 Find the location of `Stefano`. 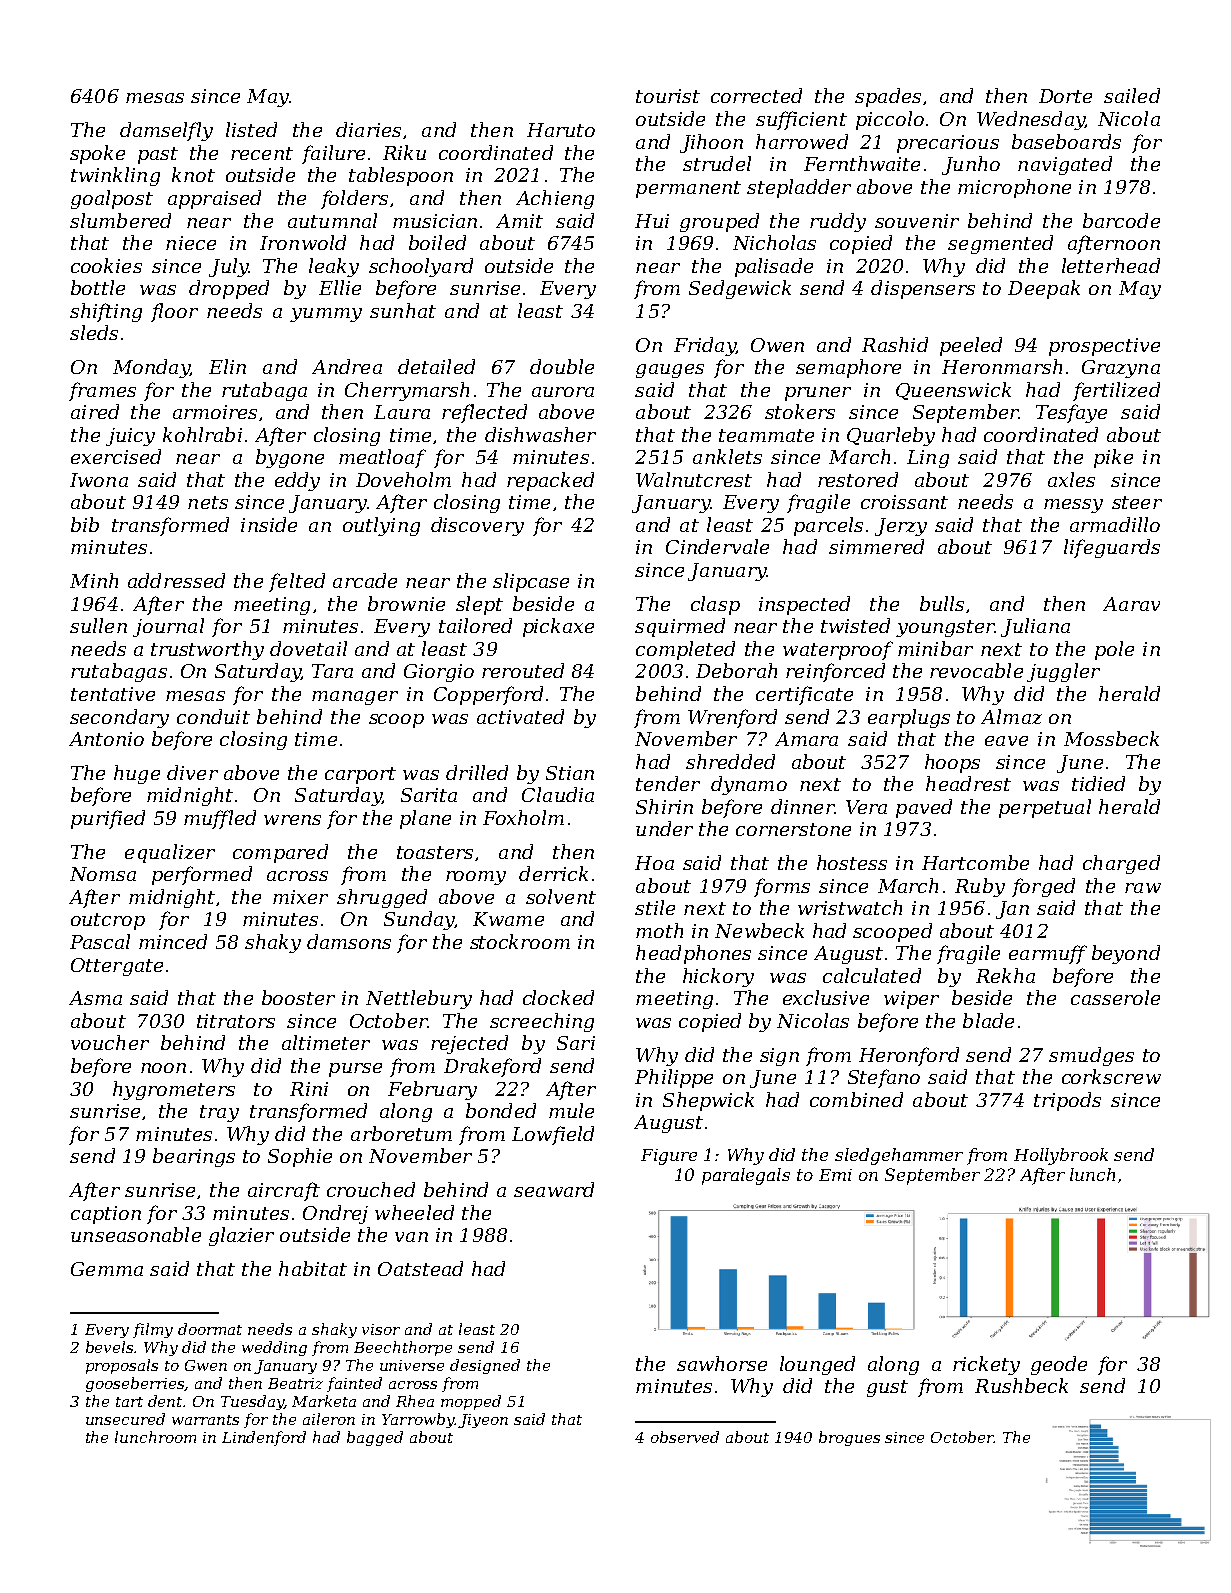

Stefano is located at coordinates (884, 1078).
